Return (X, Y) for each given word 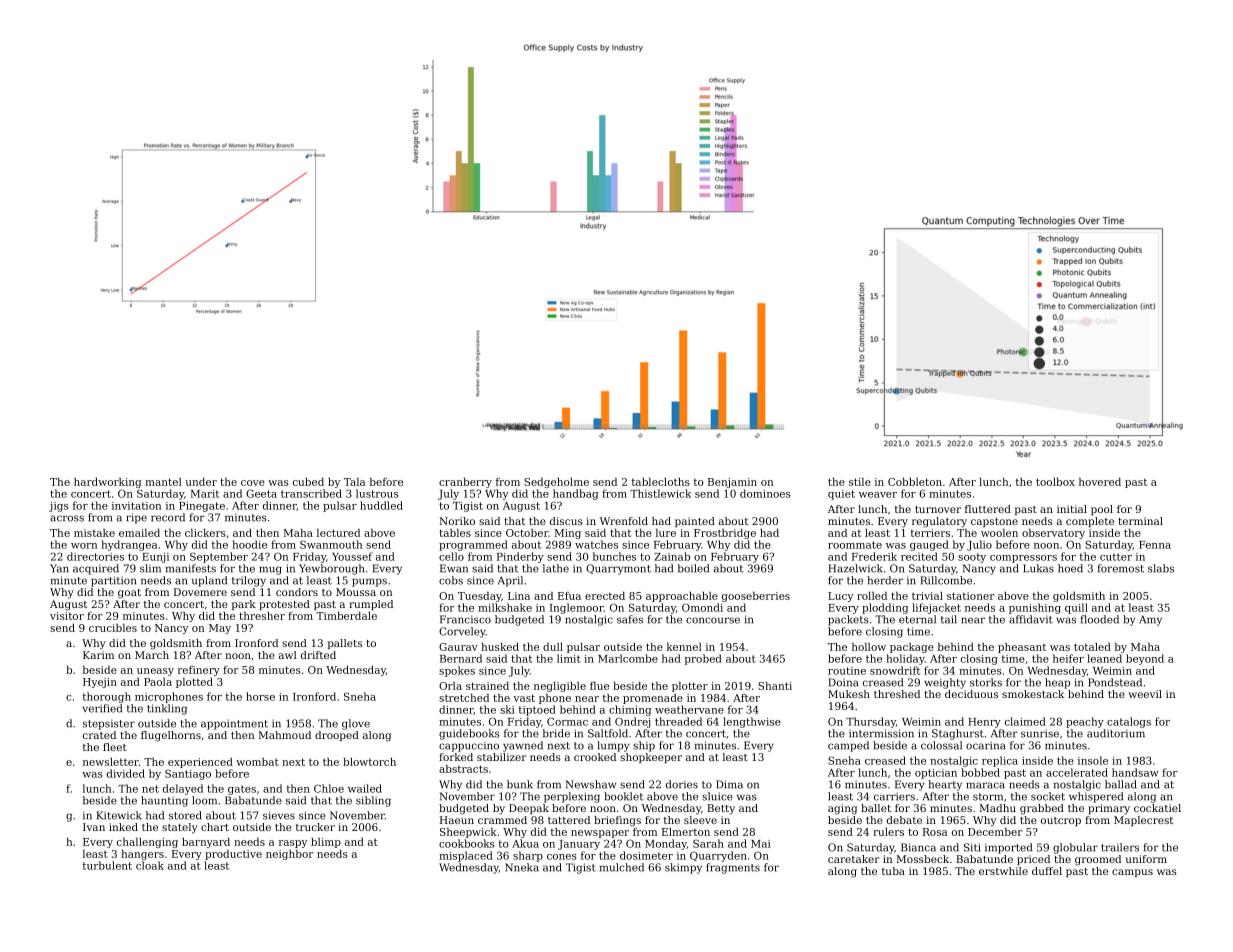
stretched (464, 698)
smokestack (1033, 694)
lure (666, 533)
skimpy (683, 868)
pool (1102, 510)
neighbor (289, 855)
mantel (163, 482)
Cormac (567, 721)
